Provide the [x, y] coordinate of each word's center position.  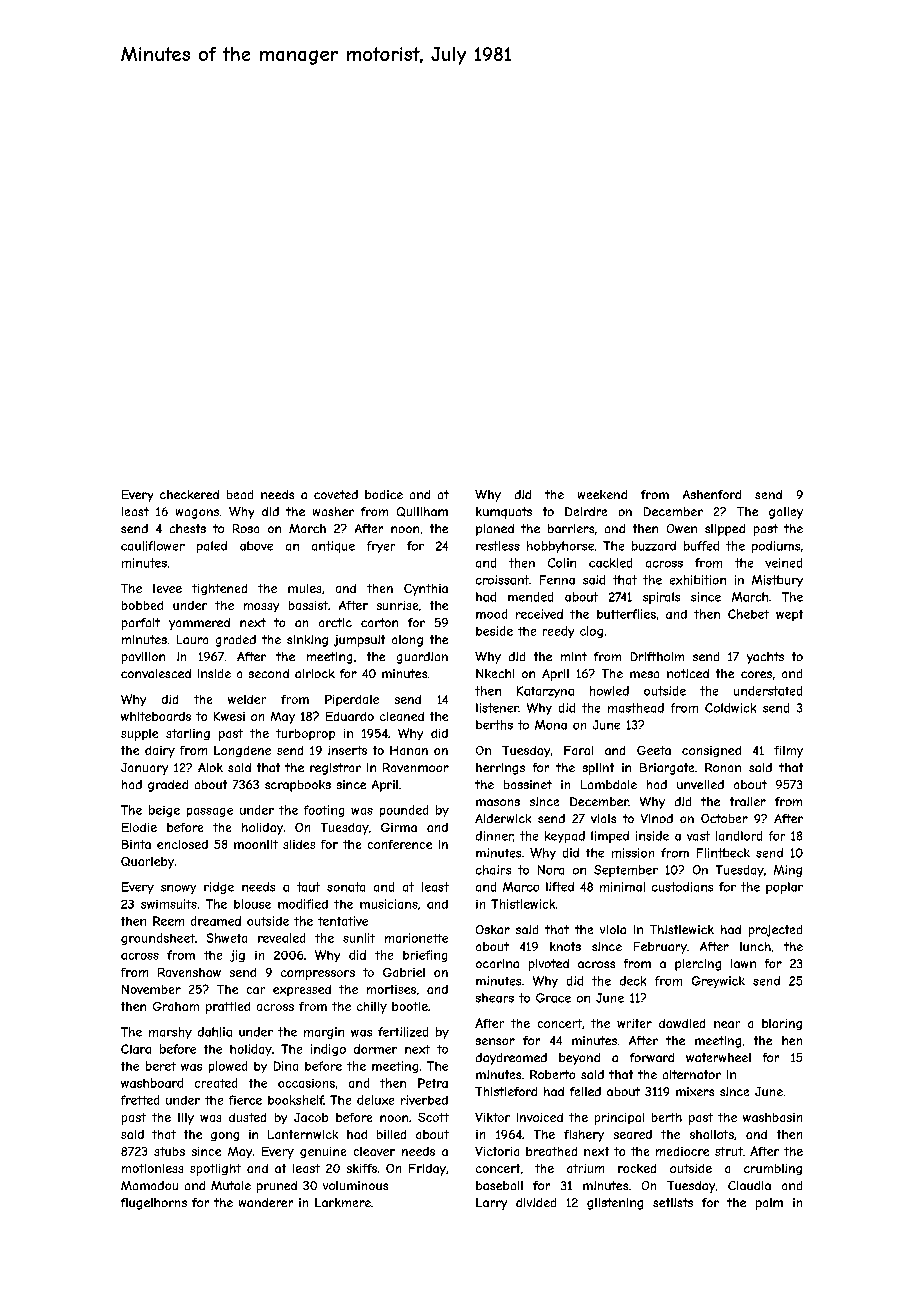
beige [164, 811]
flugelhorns [154, 1204]
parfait [141, 624]
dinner [494, 836]
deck [633, 981]
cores [756, 674]
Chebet [748, 614]
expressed [302, 990]
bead [240, 494]
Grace [553, 998]
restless [498, 546]
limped [610, 837]
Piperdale [352, 700]
